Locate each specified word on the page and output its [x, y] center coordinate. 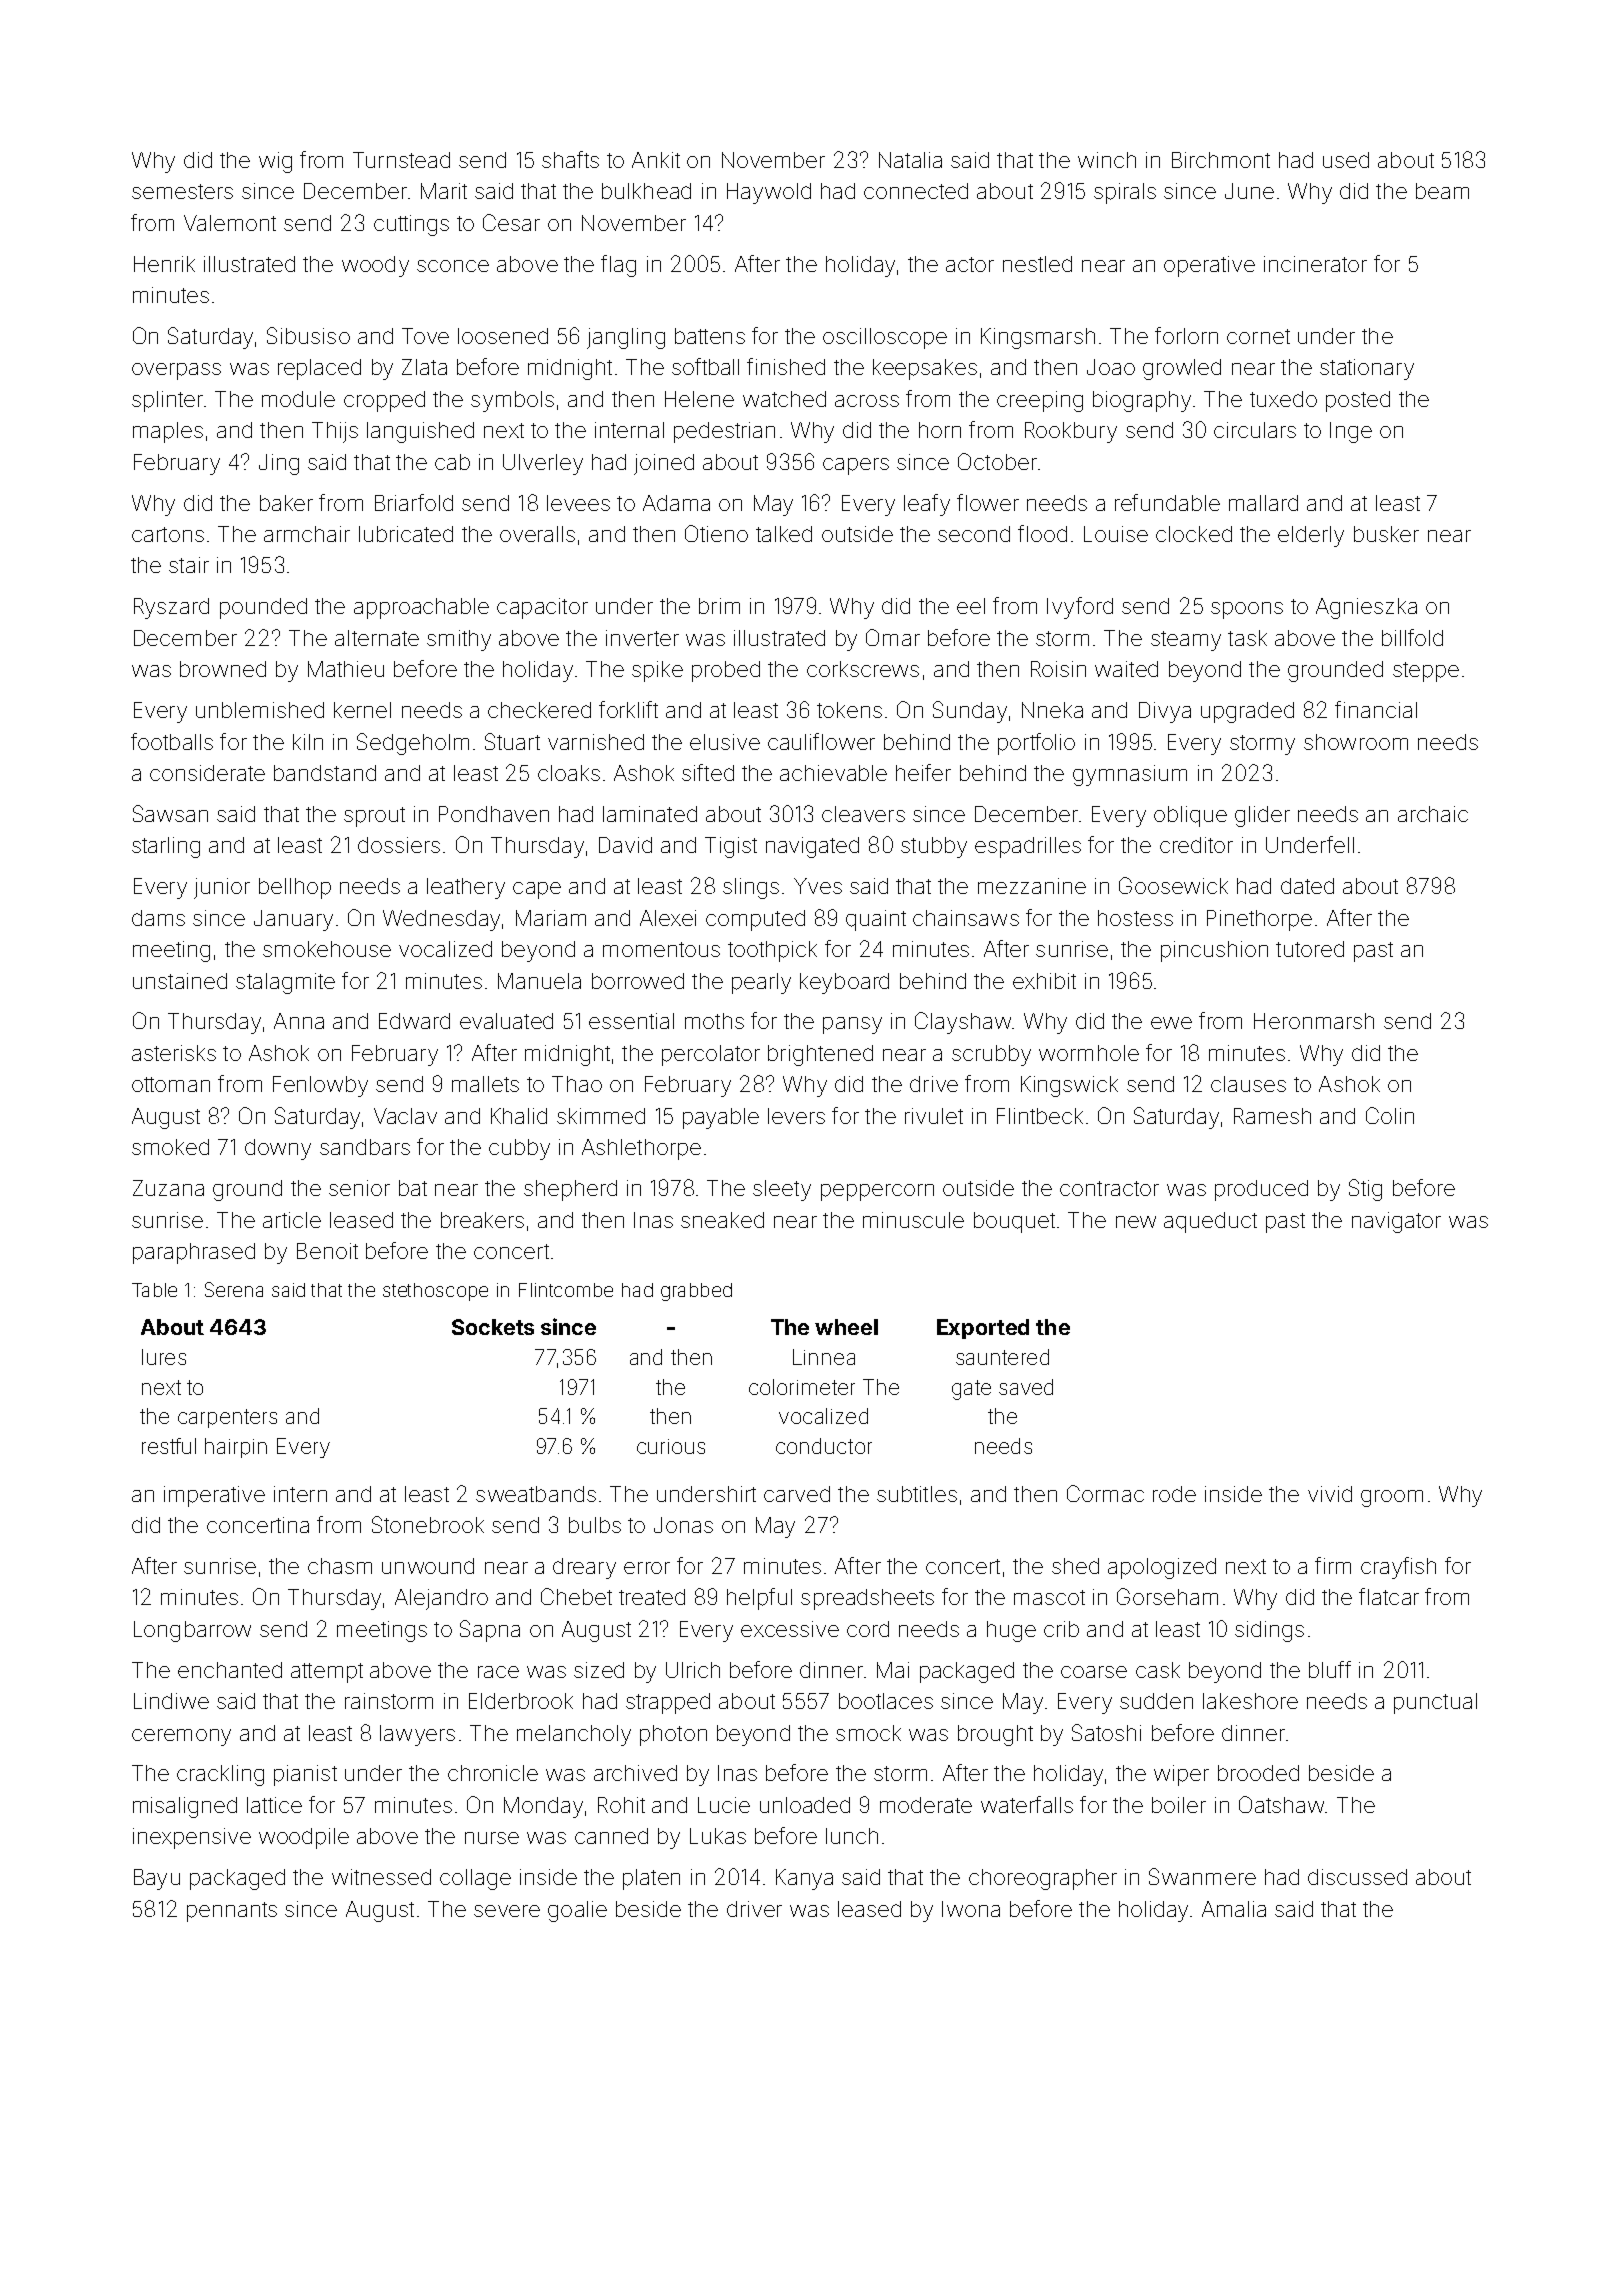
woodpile [304, 1838]
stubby [934, 847]
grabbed [696, 1292]
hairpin [236, 1448]
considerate [207, 773]
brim [719, 606]
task [1247, 638]
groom [1392, 1498]
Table [154, 1290]
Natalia [910, 160]
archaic [1433, 814]
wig [275, 162]
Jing [279, 464]
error [647, 1568]
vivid [1330, 1494]
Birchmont [1221, 160]
